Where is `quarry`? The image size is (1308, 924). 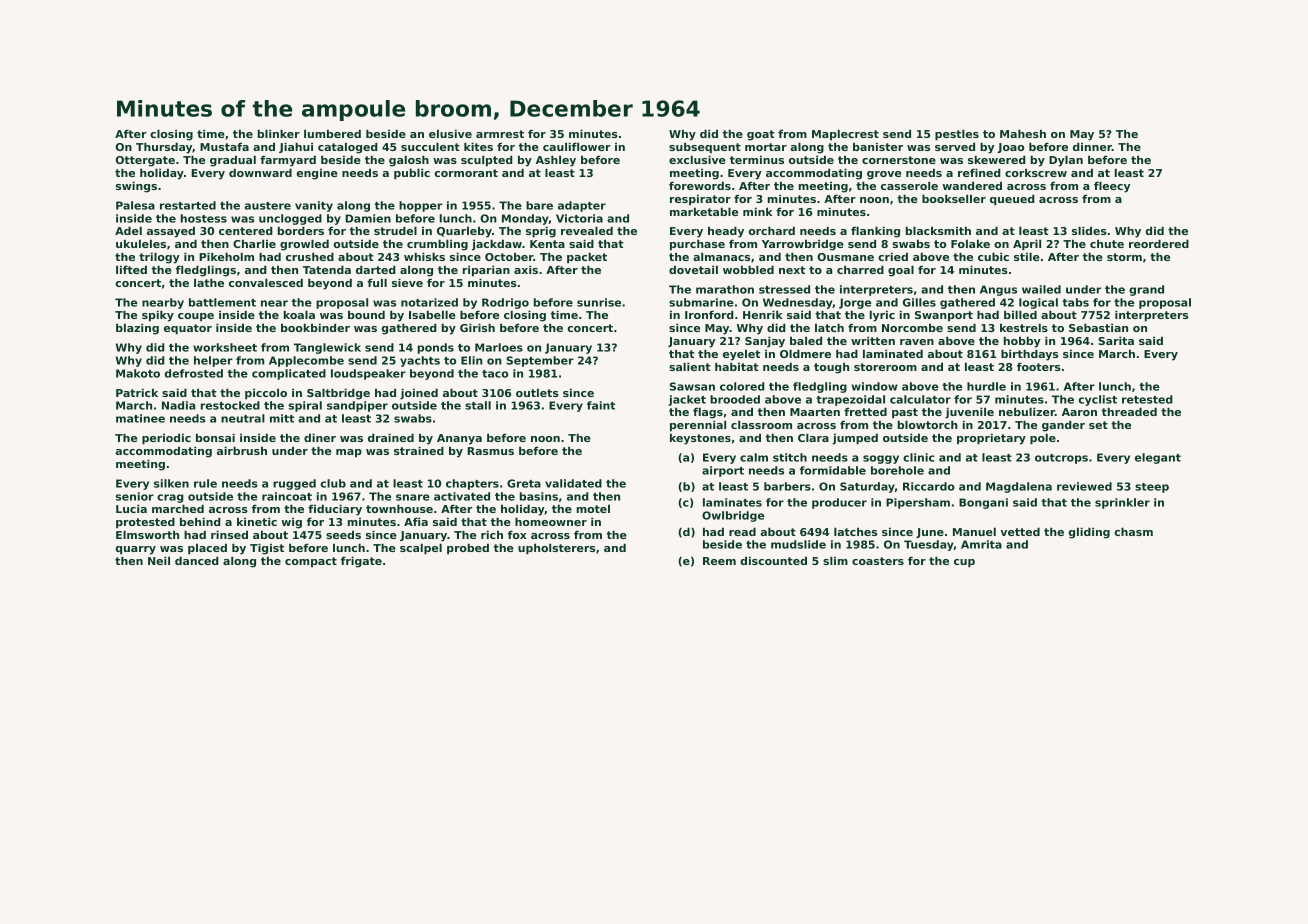
quarry is located at coordinates (136, 550).
